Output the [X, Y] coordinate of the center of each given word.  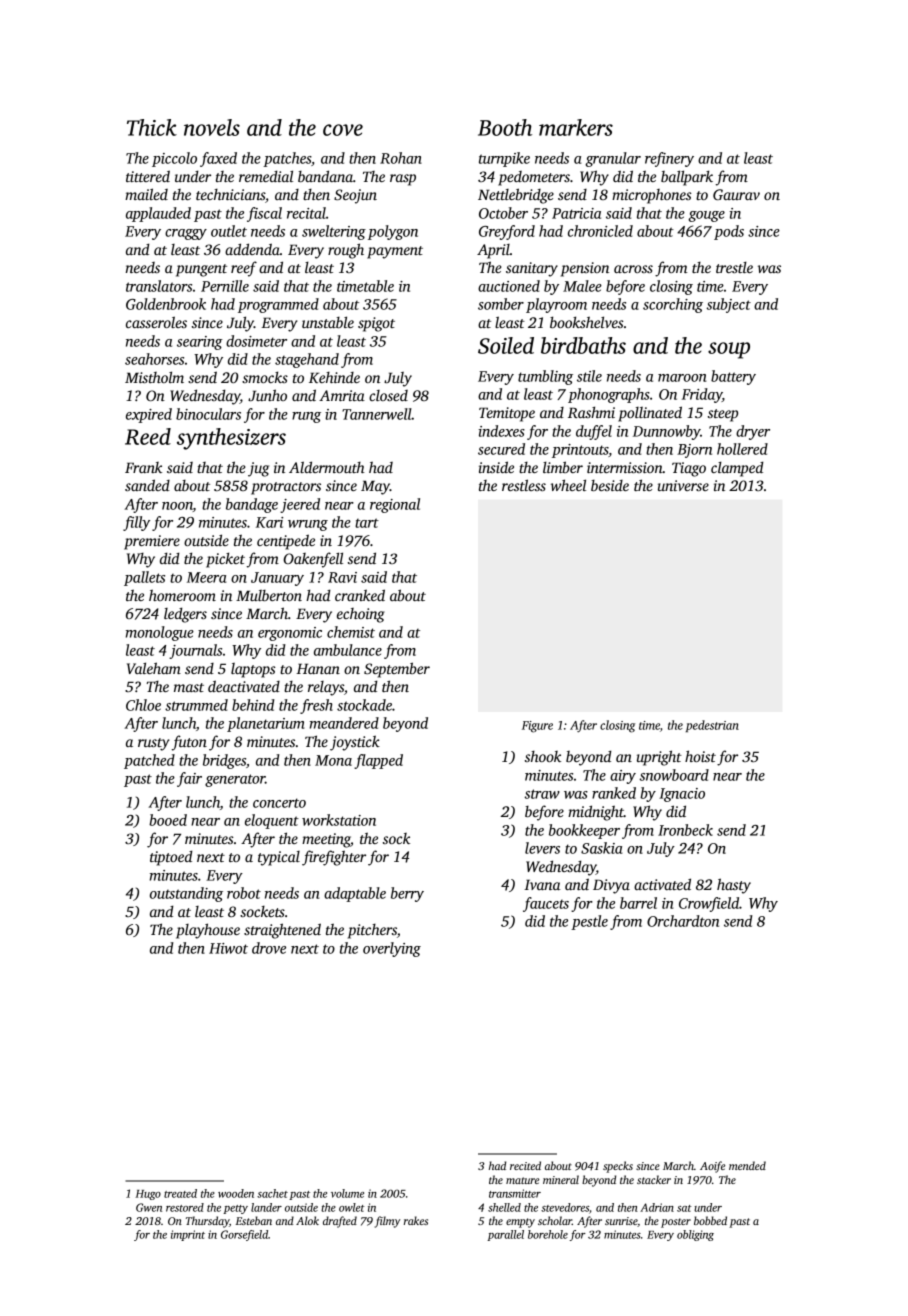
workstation [339, 820]
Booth [505, 127]
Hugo [148, 1195]
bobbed [710, 1220]
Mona [333, 760]
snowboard [674, 775]
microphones [652, 196]
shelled [504, 1207]
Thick [152, 127]
